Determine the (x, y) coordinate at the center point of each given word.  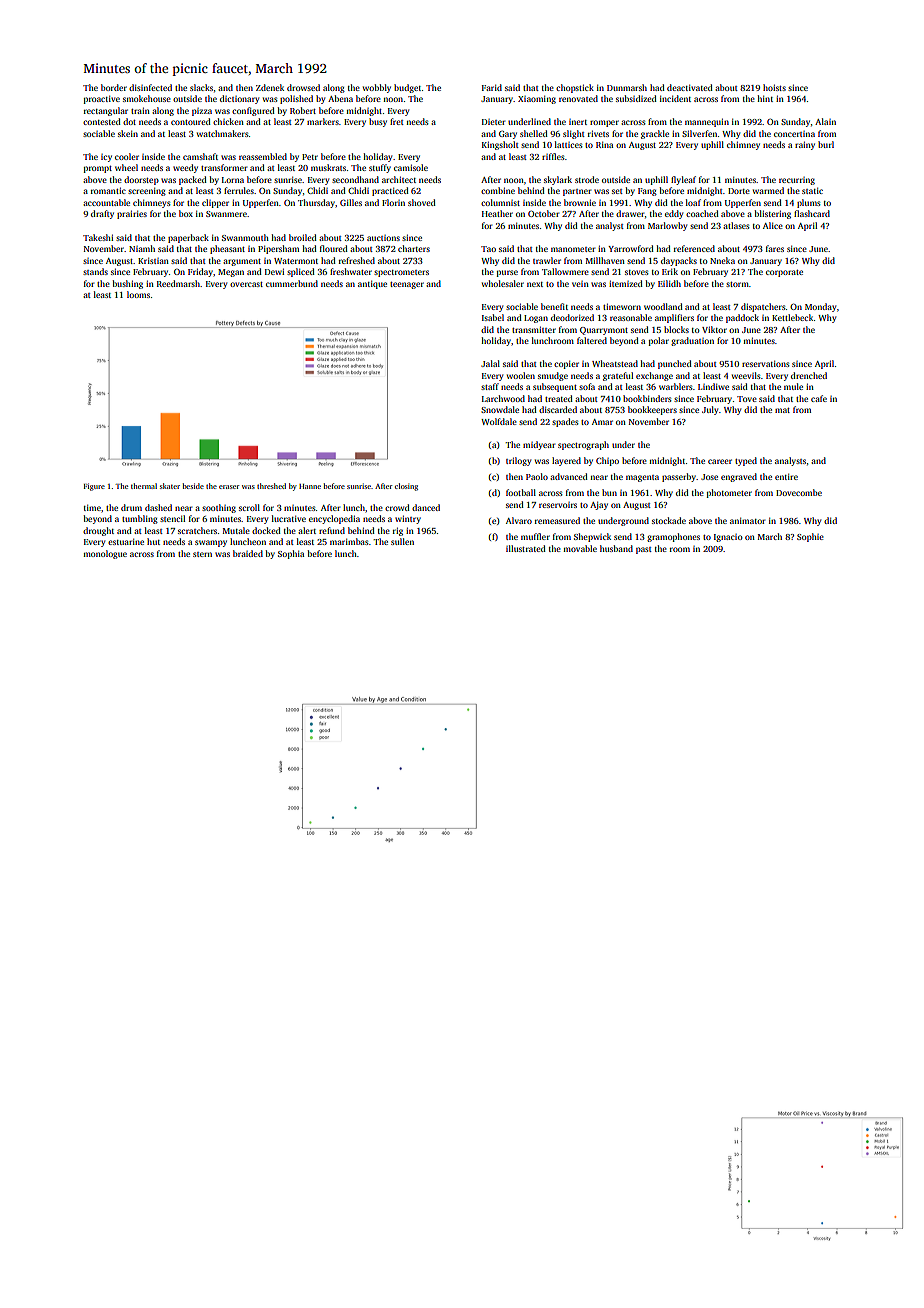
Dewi (274, 271)
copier (566, 365)
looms (138, 294)
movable (580, 548)
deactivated (690, 87)
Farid (492, 87)
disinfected (150, 87)
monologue (105, 554)
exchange (654, 376)
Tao (488, 249)
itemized (626, 283)
